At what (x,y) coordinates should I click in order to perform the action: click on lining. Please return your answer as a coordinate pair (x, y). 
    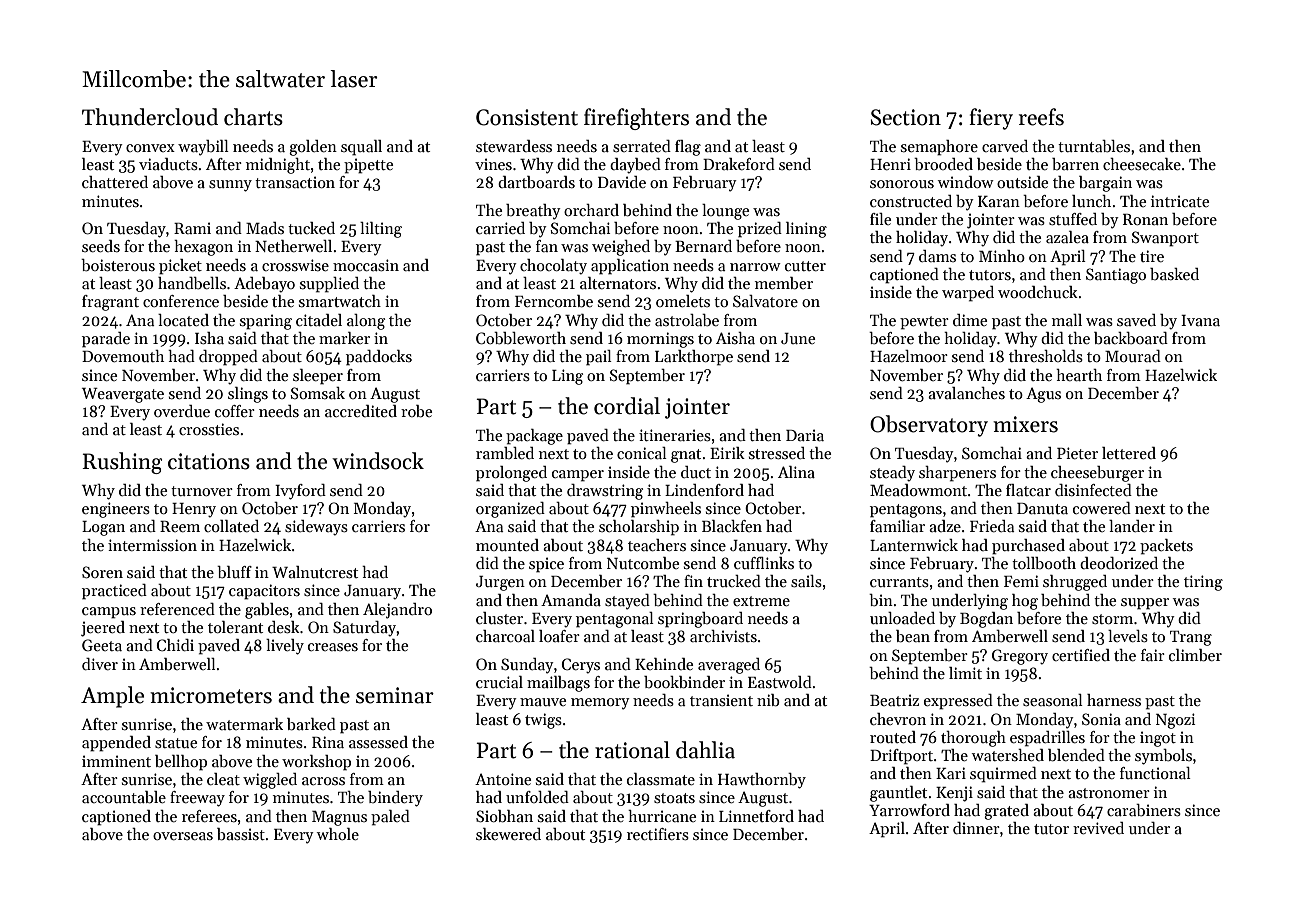
    Looking at the image, I should click on (806, 230).
